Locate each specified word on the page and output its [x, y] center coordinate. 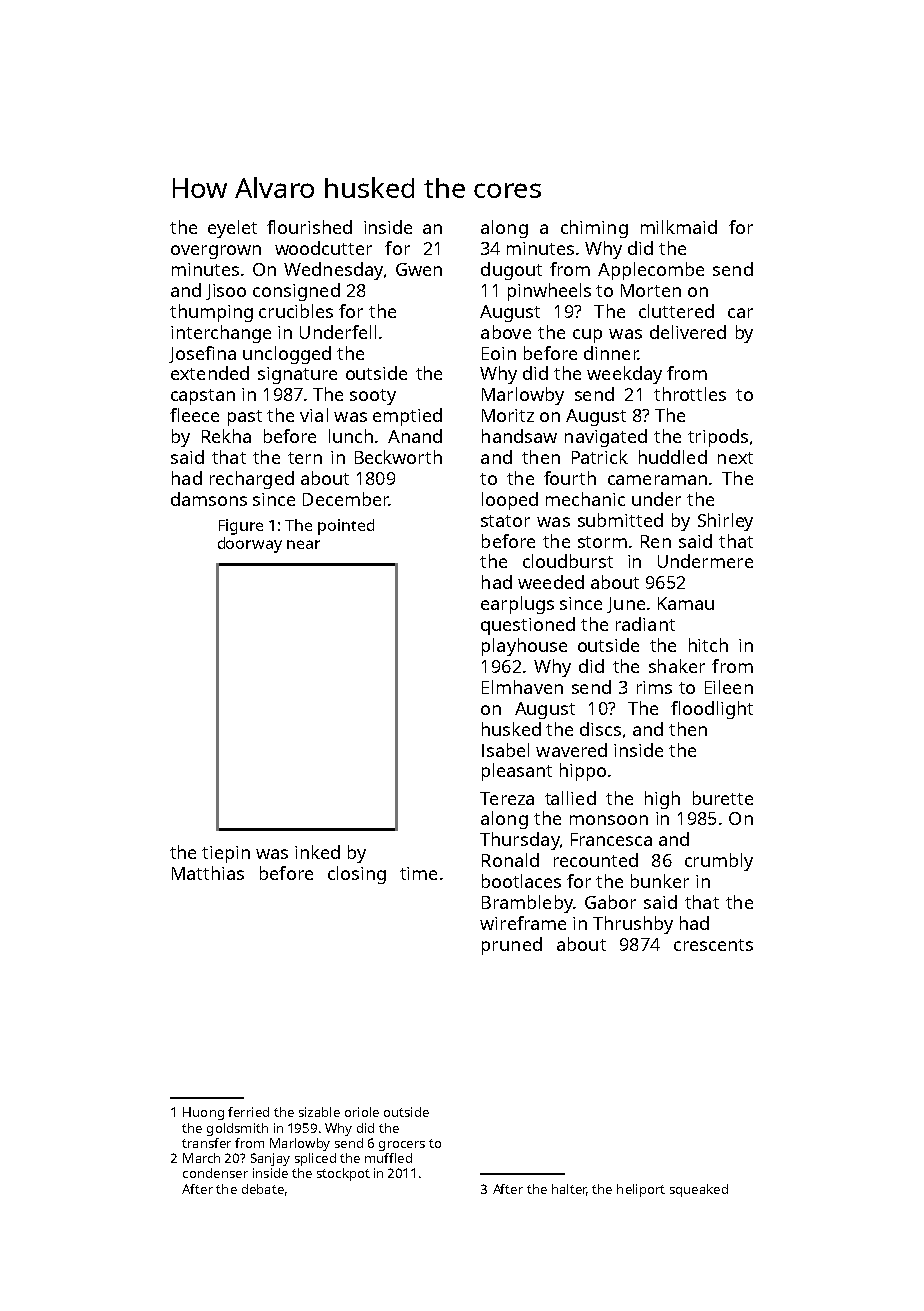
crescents [713, 945]
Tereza [507, 798]
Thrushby [633, 925]
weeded [551, 582]
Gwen [419, 269]
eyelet [232, 229]
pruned [512, 946]
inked [317, 852]
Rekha [226, 436]
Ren [656, 541]
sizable [319, 1112]
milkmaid [679, 227]
